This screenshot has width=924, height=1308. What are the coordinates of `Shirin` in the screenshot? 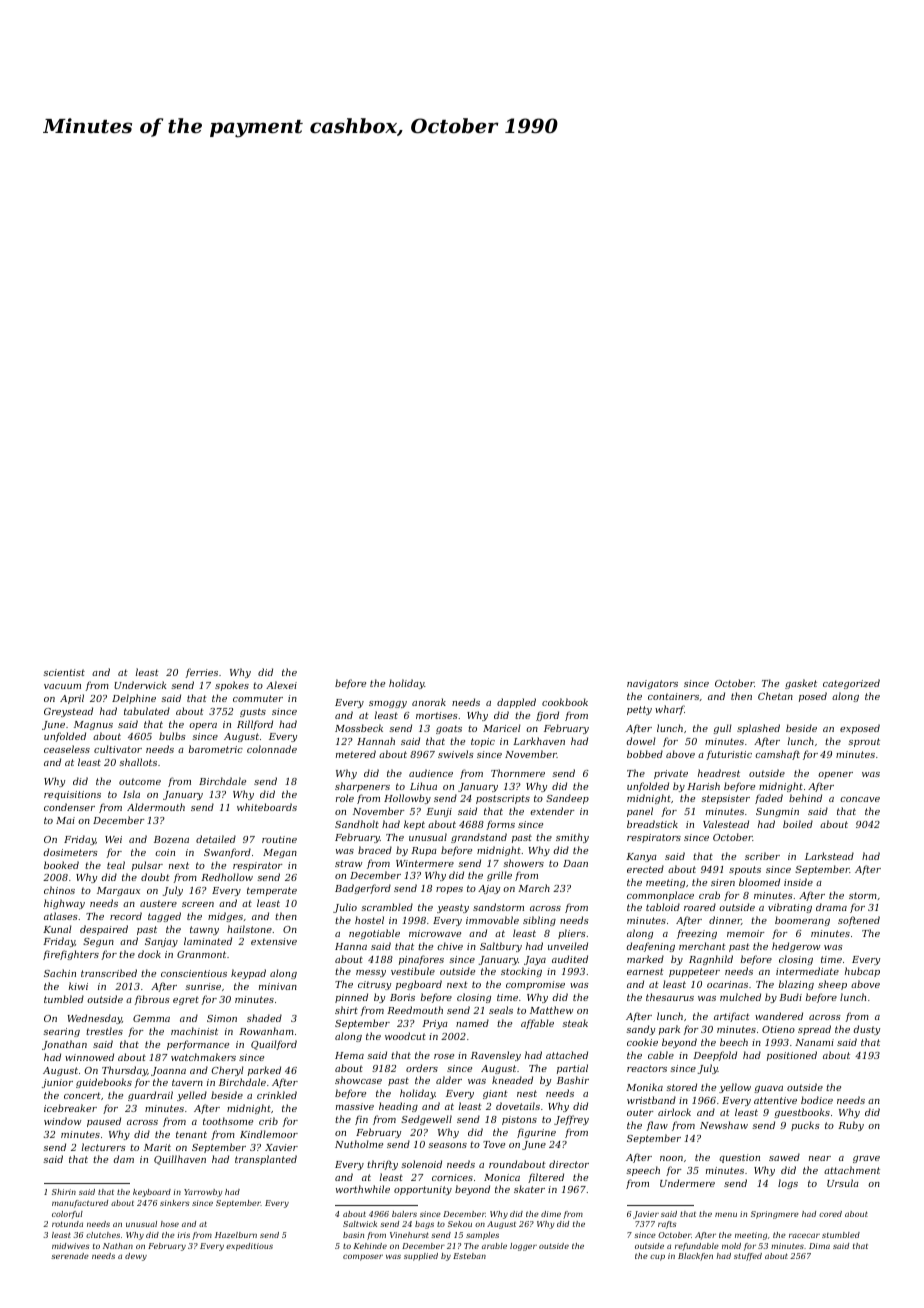 It's located at (64, 1192).
